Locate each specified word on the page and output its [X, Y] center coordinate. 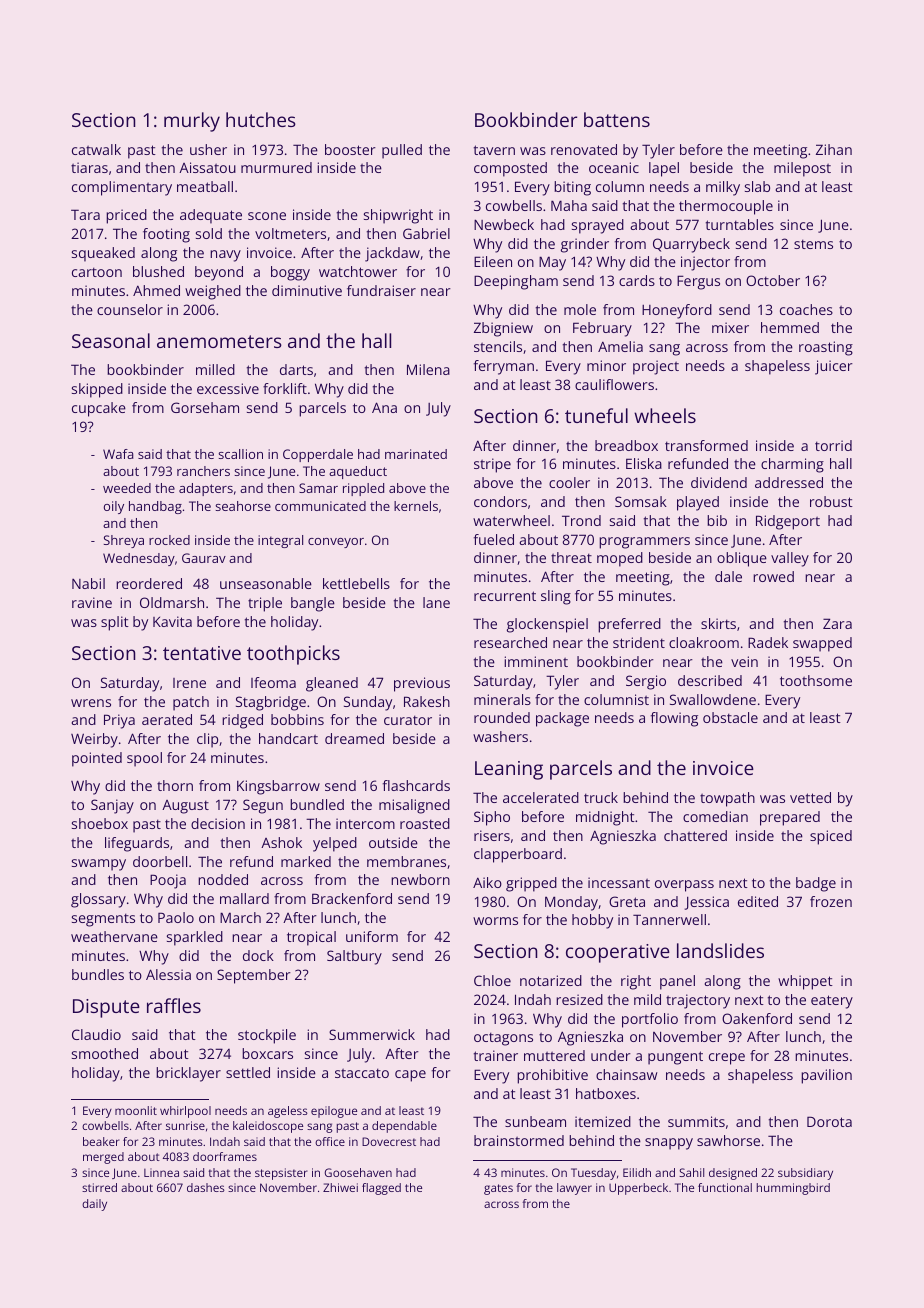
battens [617, 119]
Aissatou [207, 167]
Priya [119, 721]
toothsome [816, 680]
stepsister [281, 1174]
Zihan [834, 149]
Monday [571, 903]
